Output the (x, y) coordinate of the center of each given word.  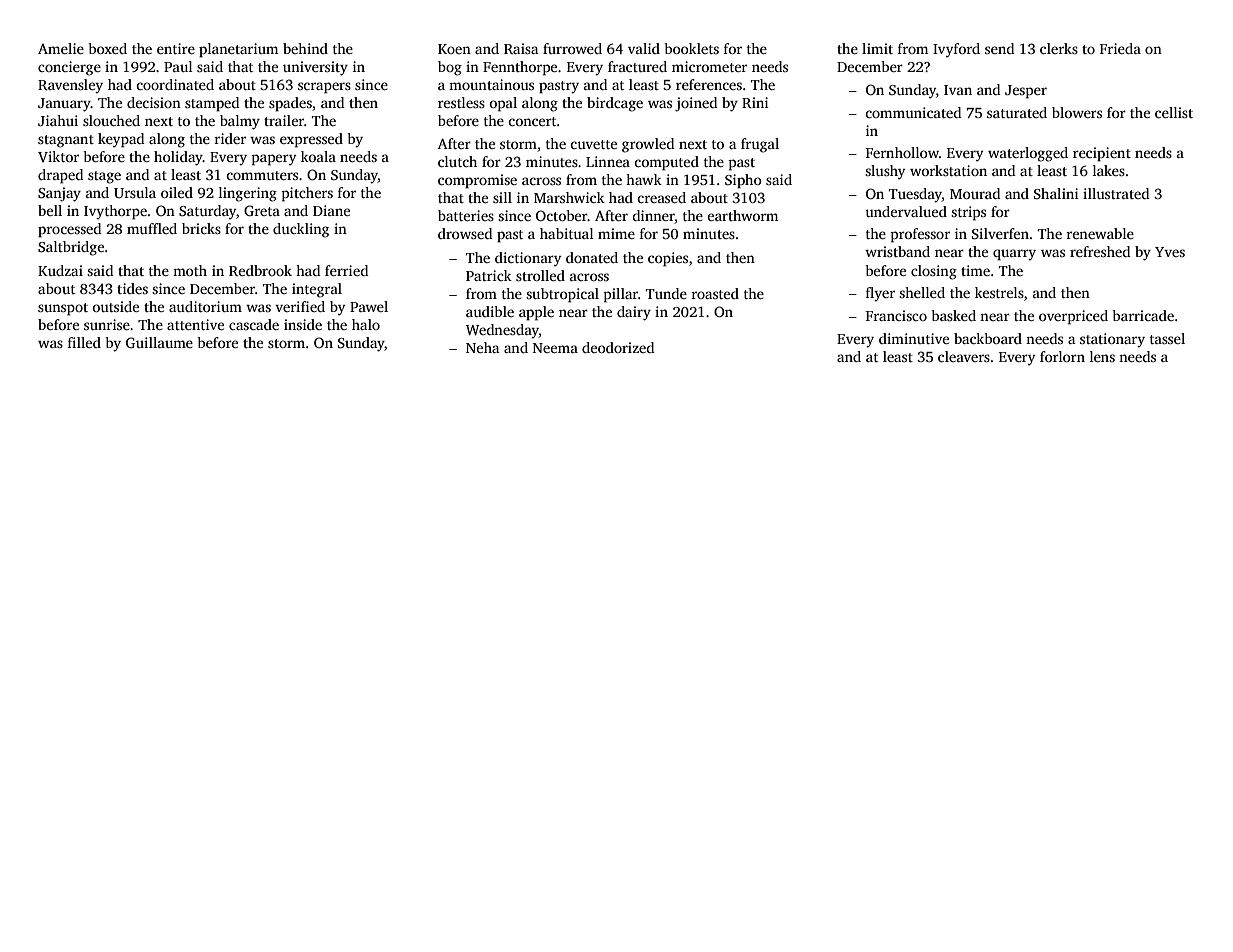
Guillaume (159, 342)
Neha (482, 347)
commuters (262, 175)
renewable (1100, 233)
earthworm (742, 215)
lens (1102, 356)
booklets (691, 48)
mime (616, 233)
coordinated (175, 84)
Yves (1170, 252)
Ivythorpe (115, 212)
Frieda (1120, 48)
